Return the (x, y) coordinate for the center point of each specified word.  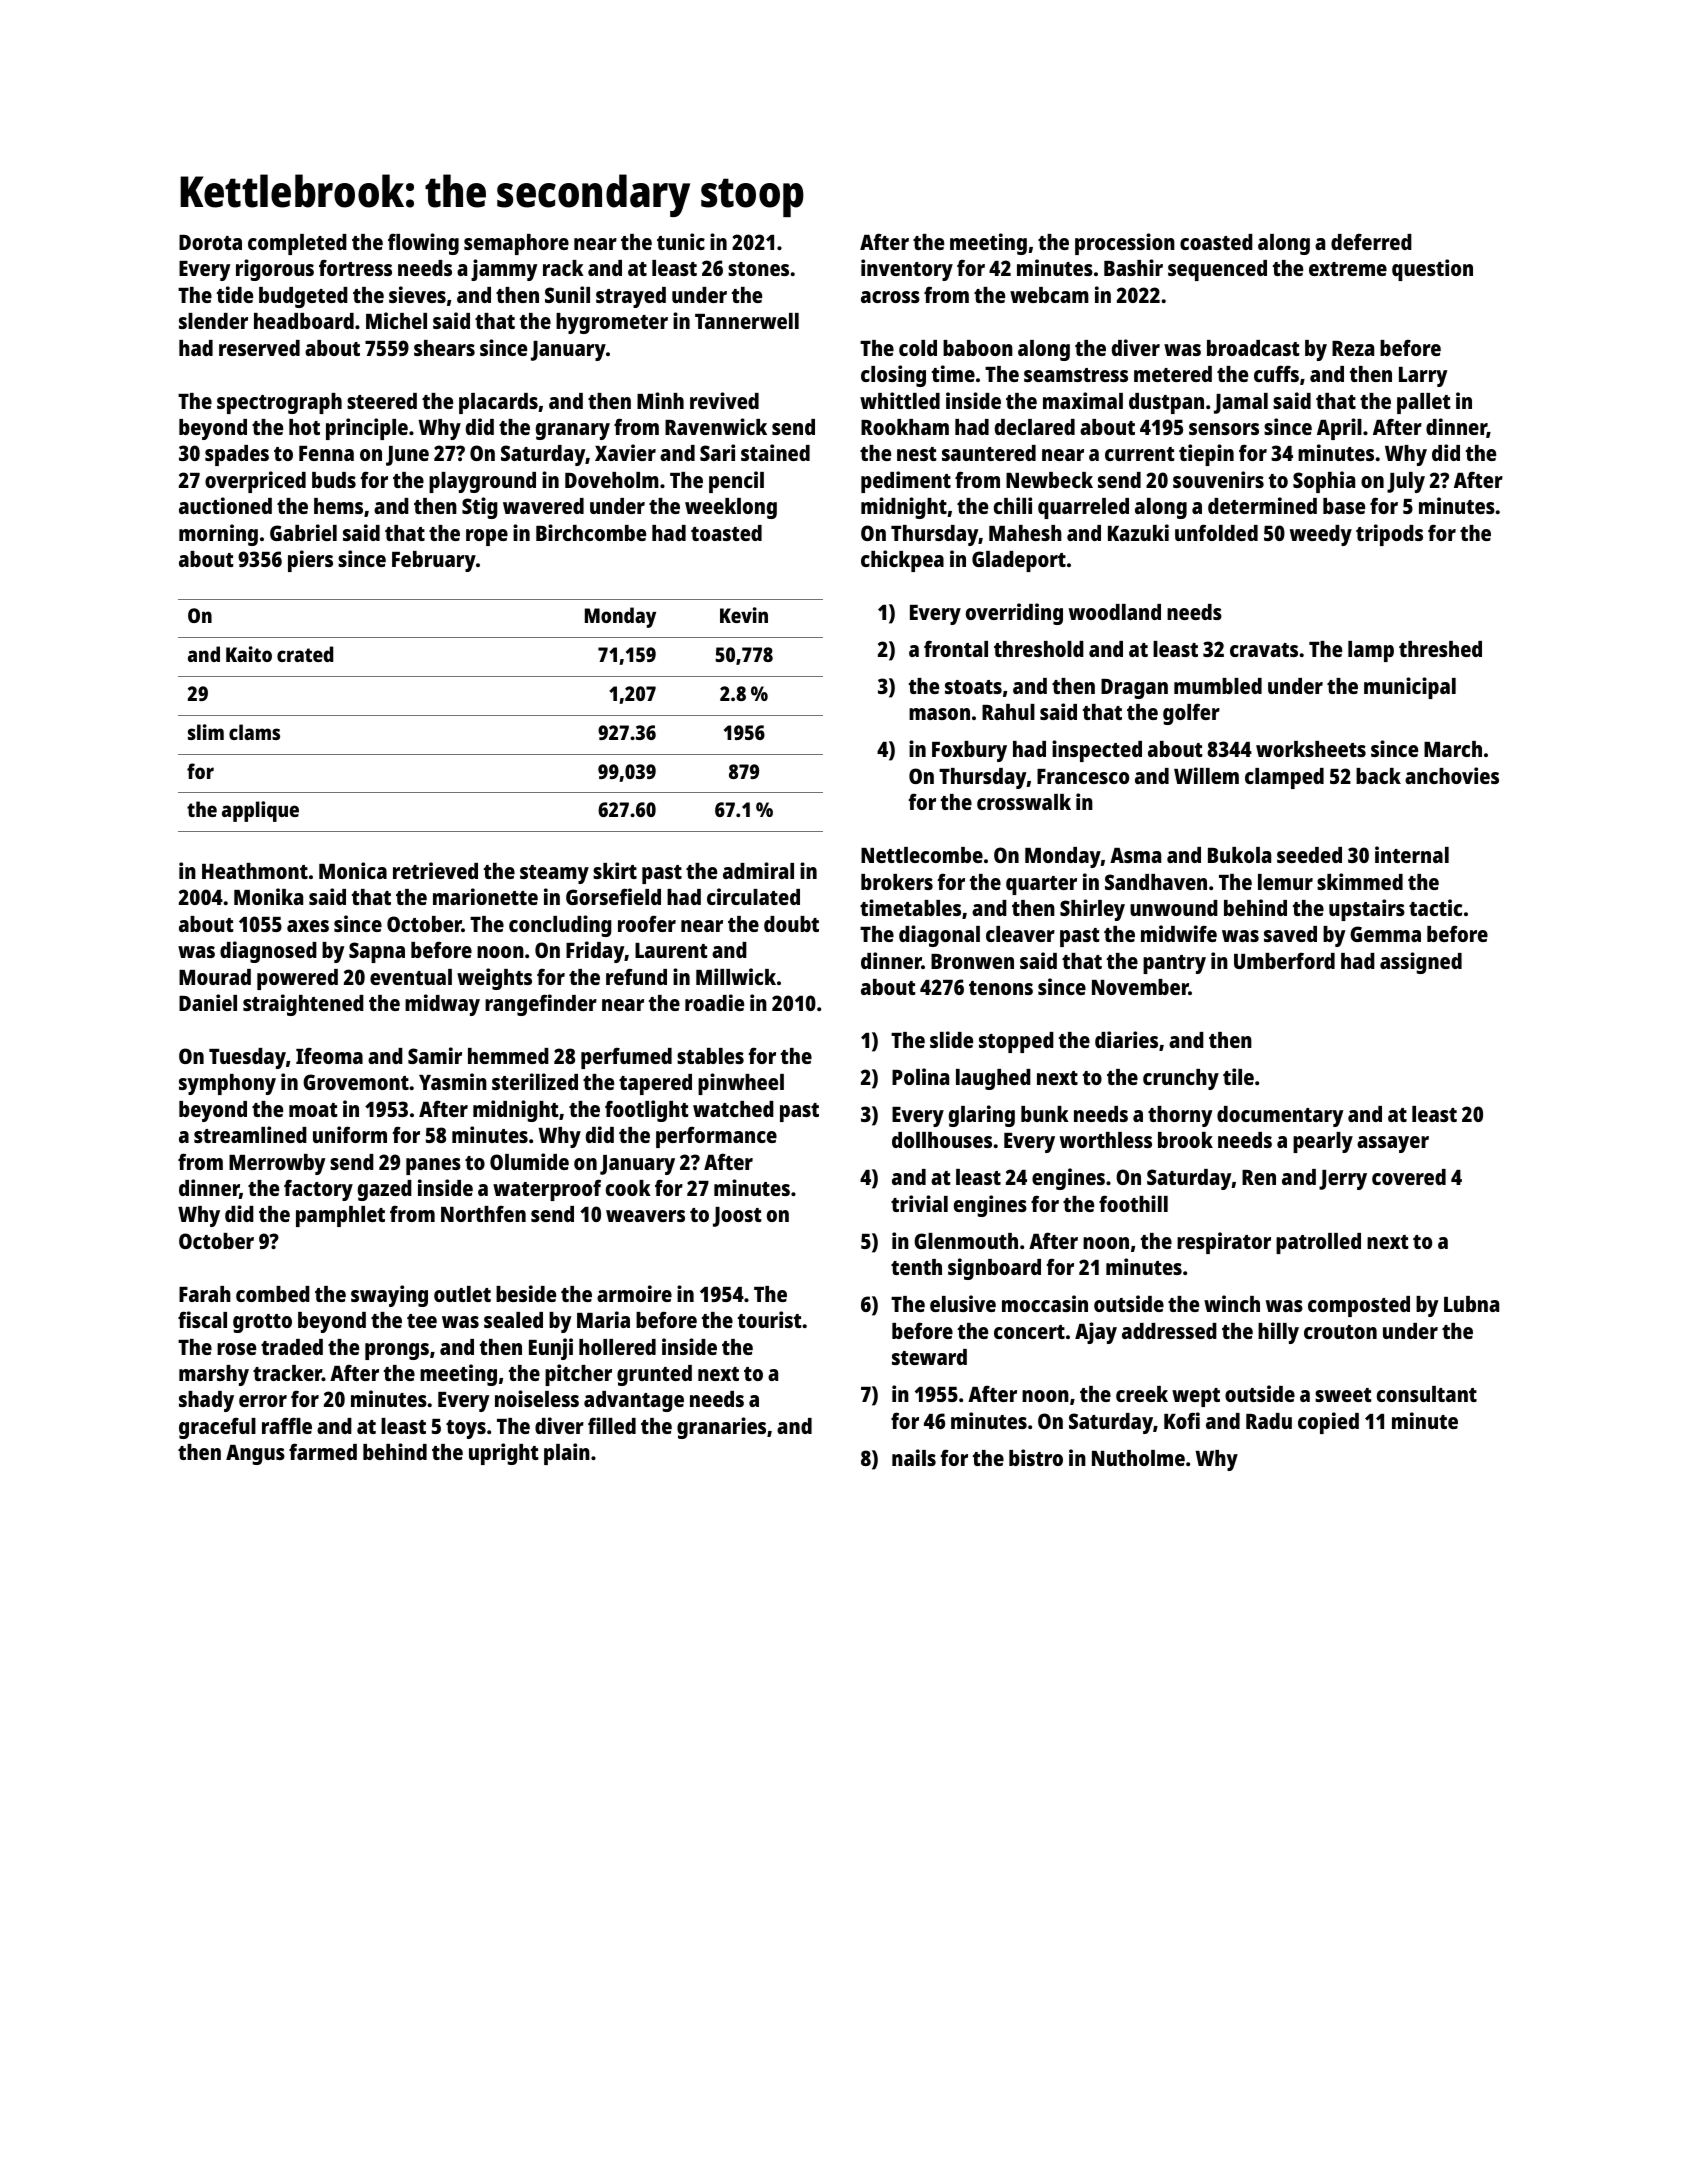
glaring (982, 1116)
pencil (736, 482)
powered (297, 979)
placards (498, 403)
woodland (1115, 612)
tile (1238, 1076)
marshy (214, 1375)
